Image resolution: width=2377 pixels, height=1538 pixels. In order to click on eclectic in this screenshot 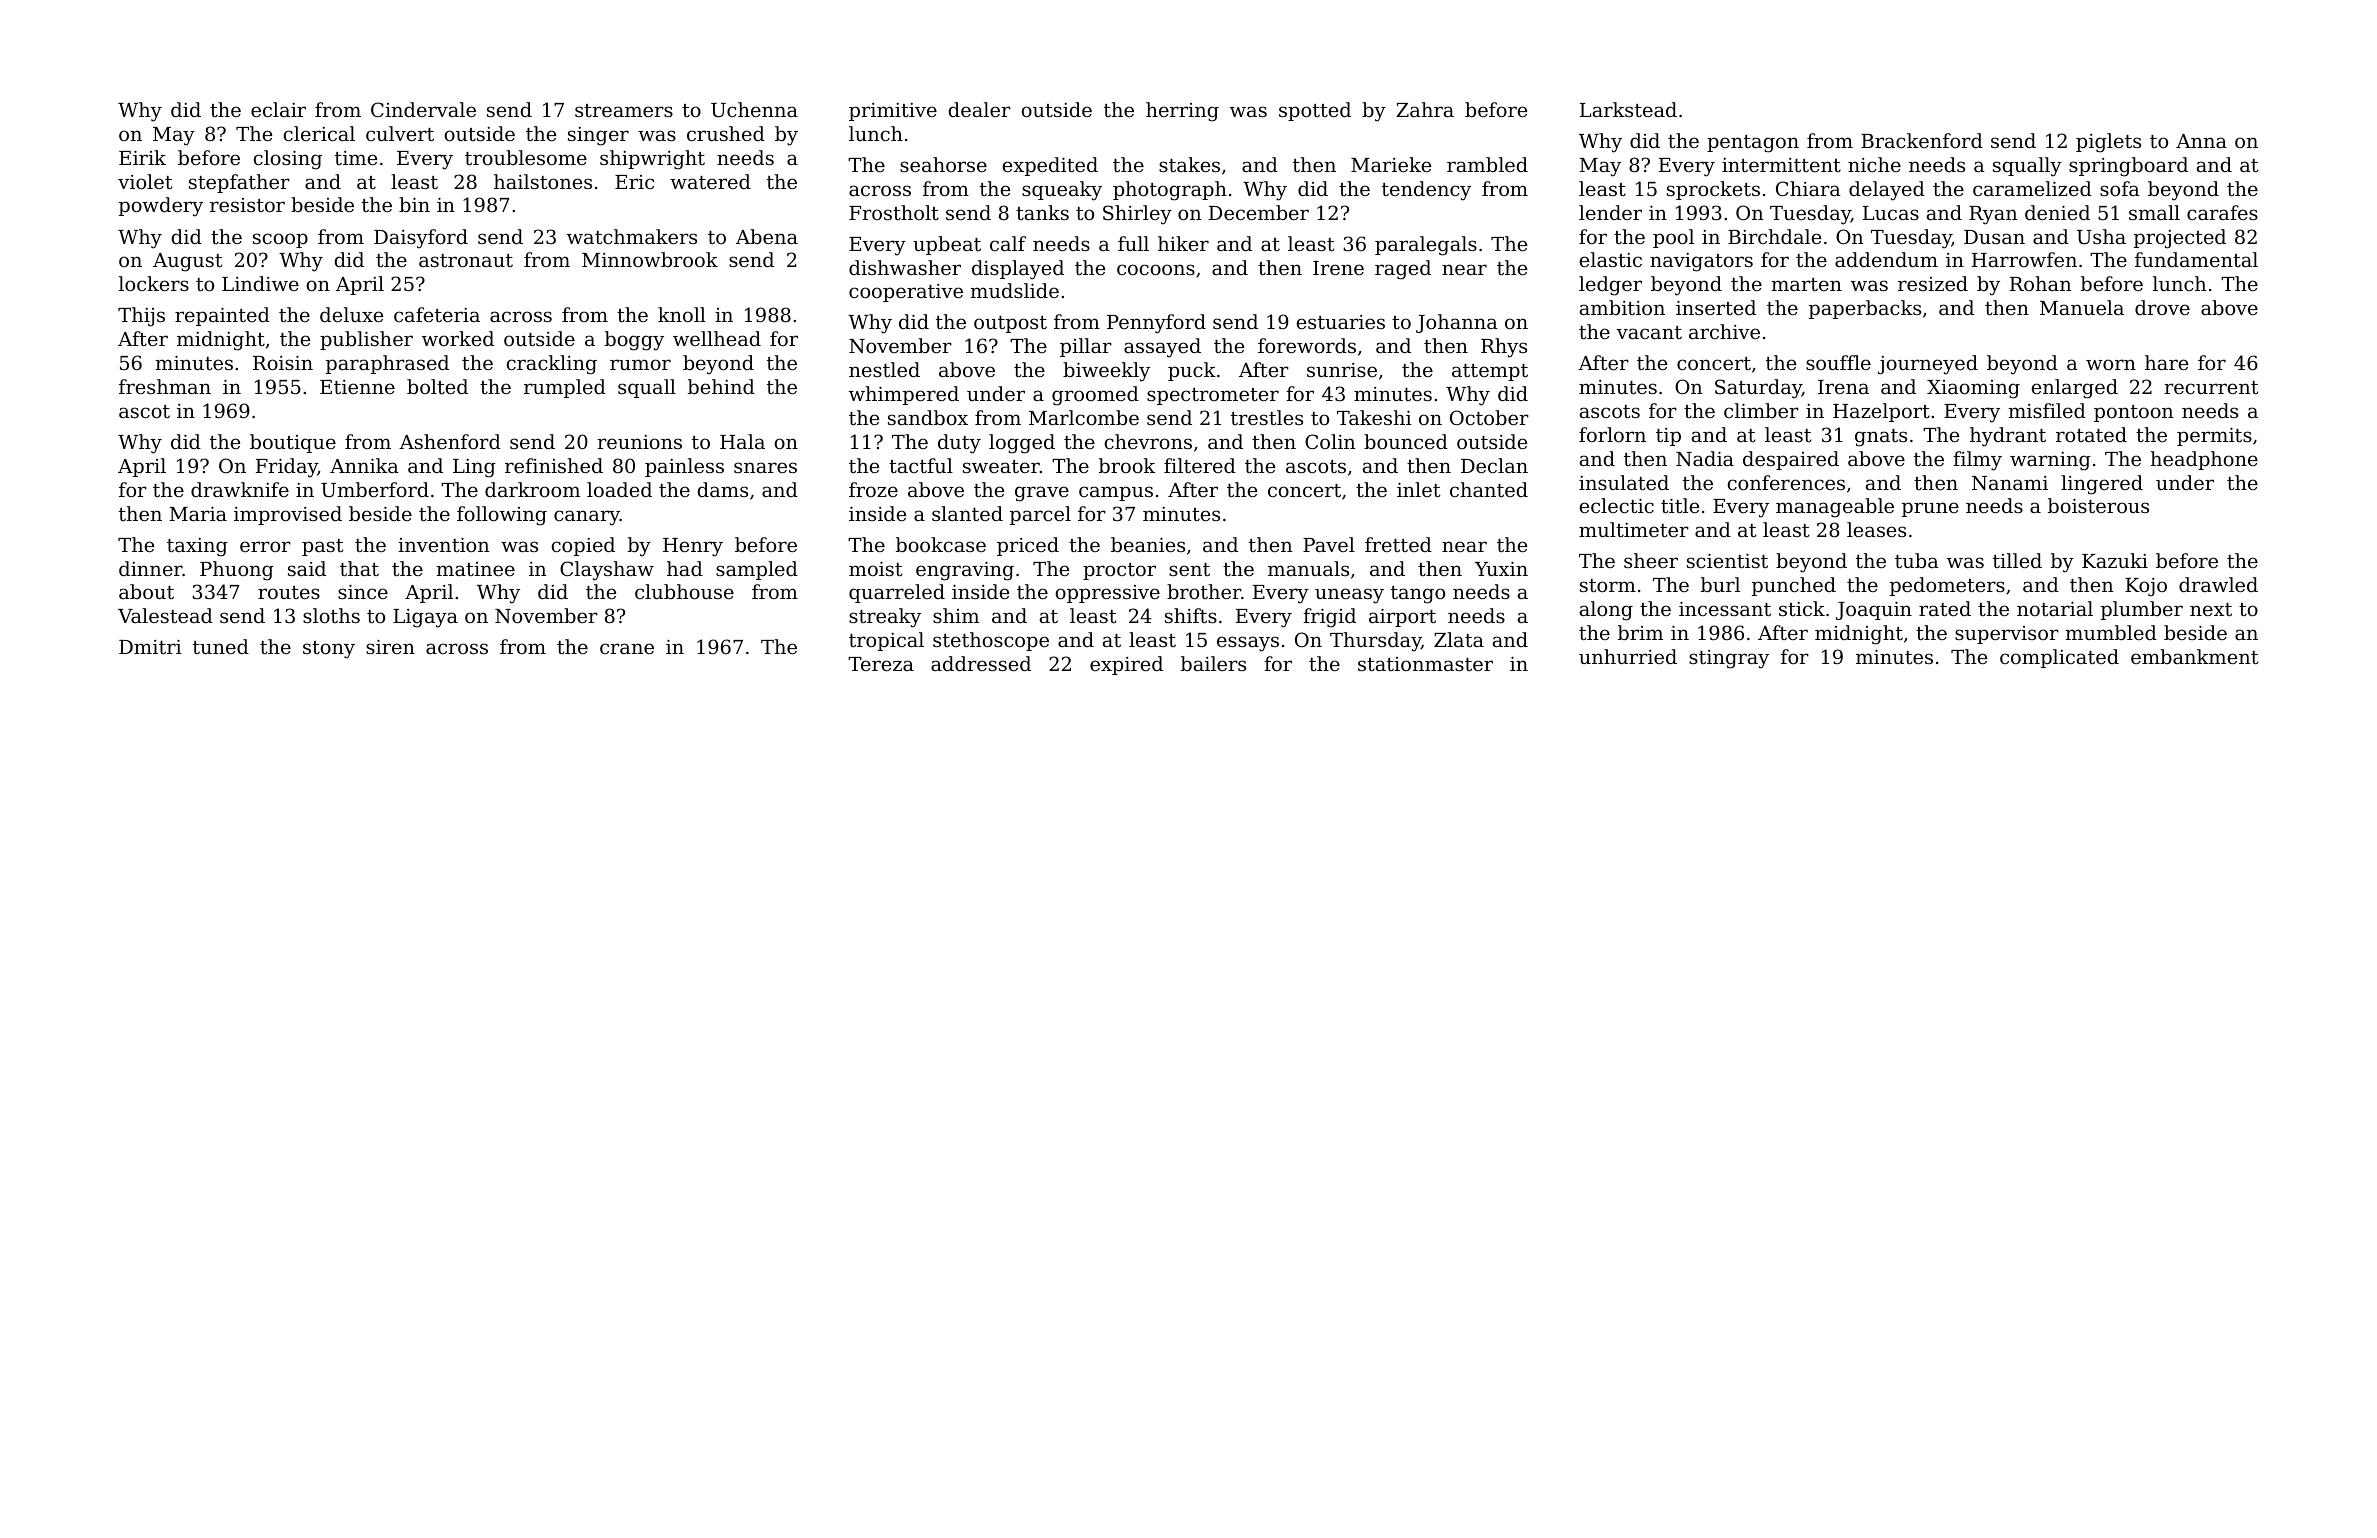, I will do `click(1617, 505)`.
